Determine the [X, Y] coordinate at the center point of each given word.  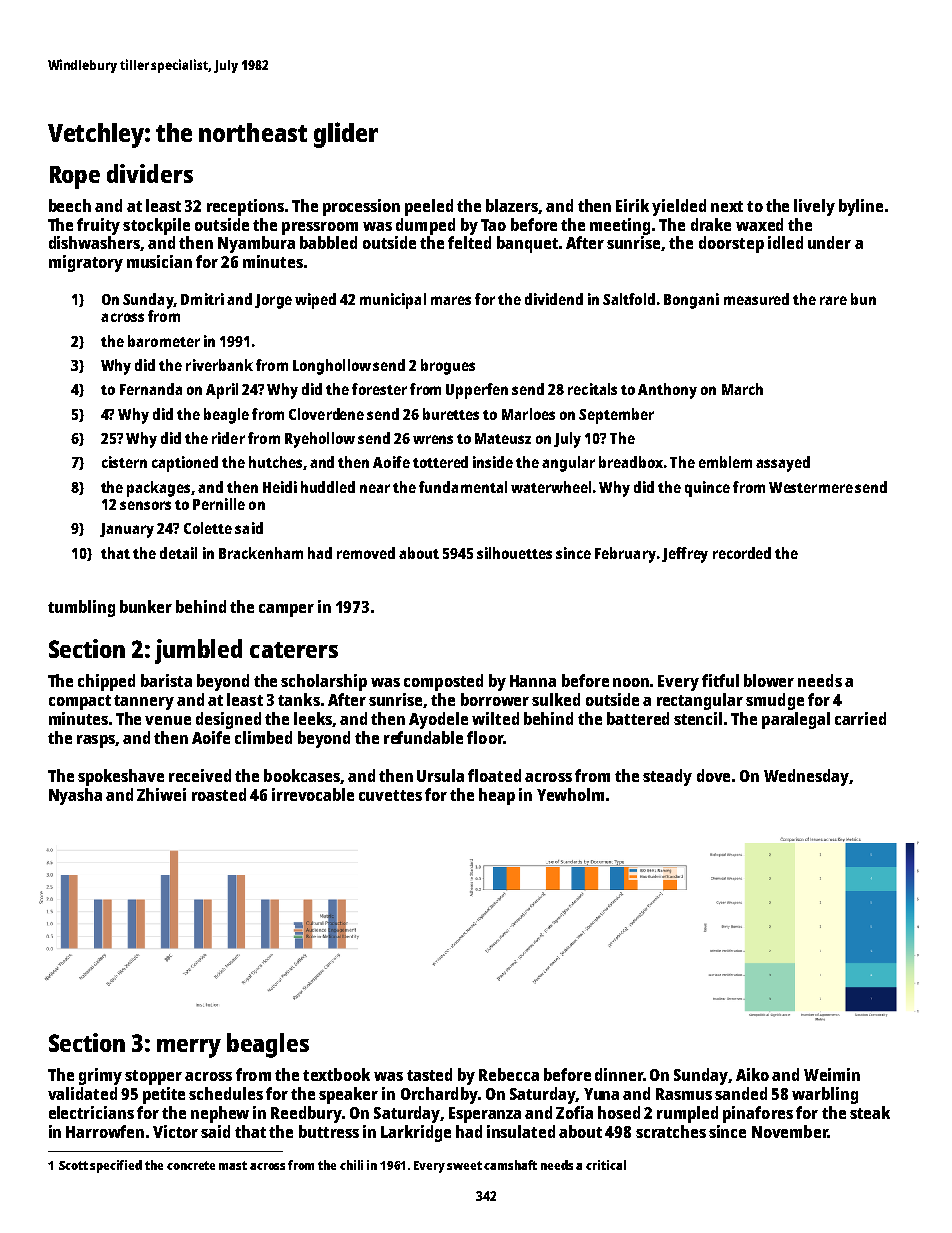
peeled [429, 207]
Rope [75, 177]
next [727, 206]
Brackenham [261, 553]
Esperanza [485, 1115]
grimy [100, 1076]
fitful [720, 680]
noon [631, 682]
